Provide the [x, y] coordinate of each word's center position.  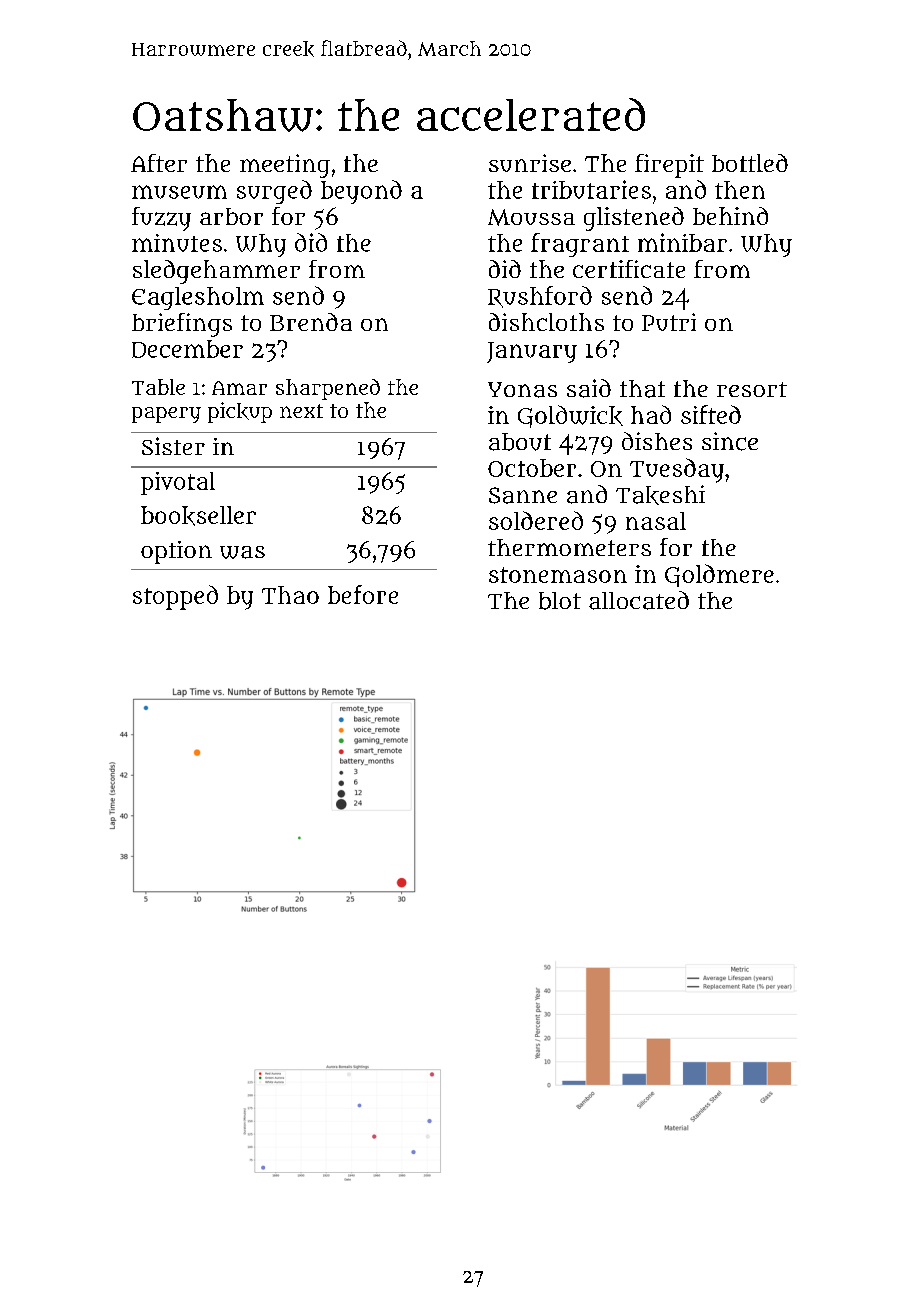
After [159, 163]
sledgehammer [216, 272]
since [730, 441]
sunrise [530, 163]
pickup [240, 412]
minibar [682, 242]
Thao [290, 595]
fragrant [580, 245]
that [642, 389]
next [301, 411]
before [363, 594]
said [589, 388]
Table [158, 387]
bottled [750, 163]
